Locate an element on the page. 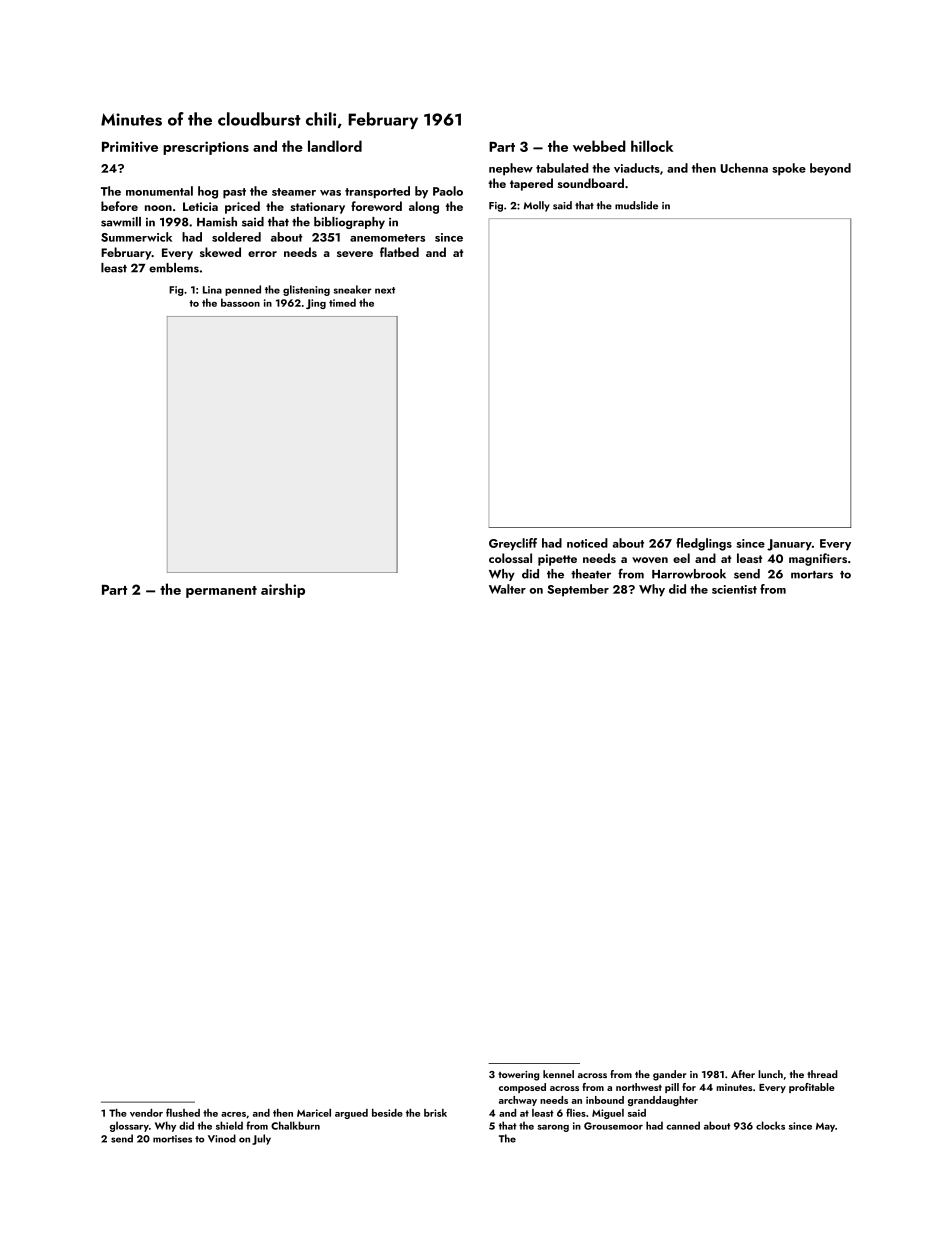 The image size is (952, 1233). webbed is located at coordinates (599, 146).
